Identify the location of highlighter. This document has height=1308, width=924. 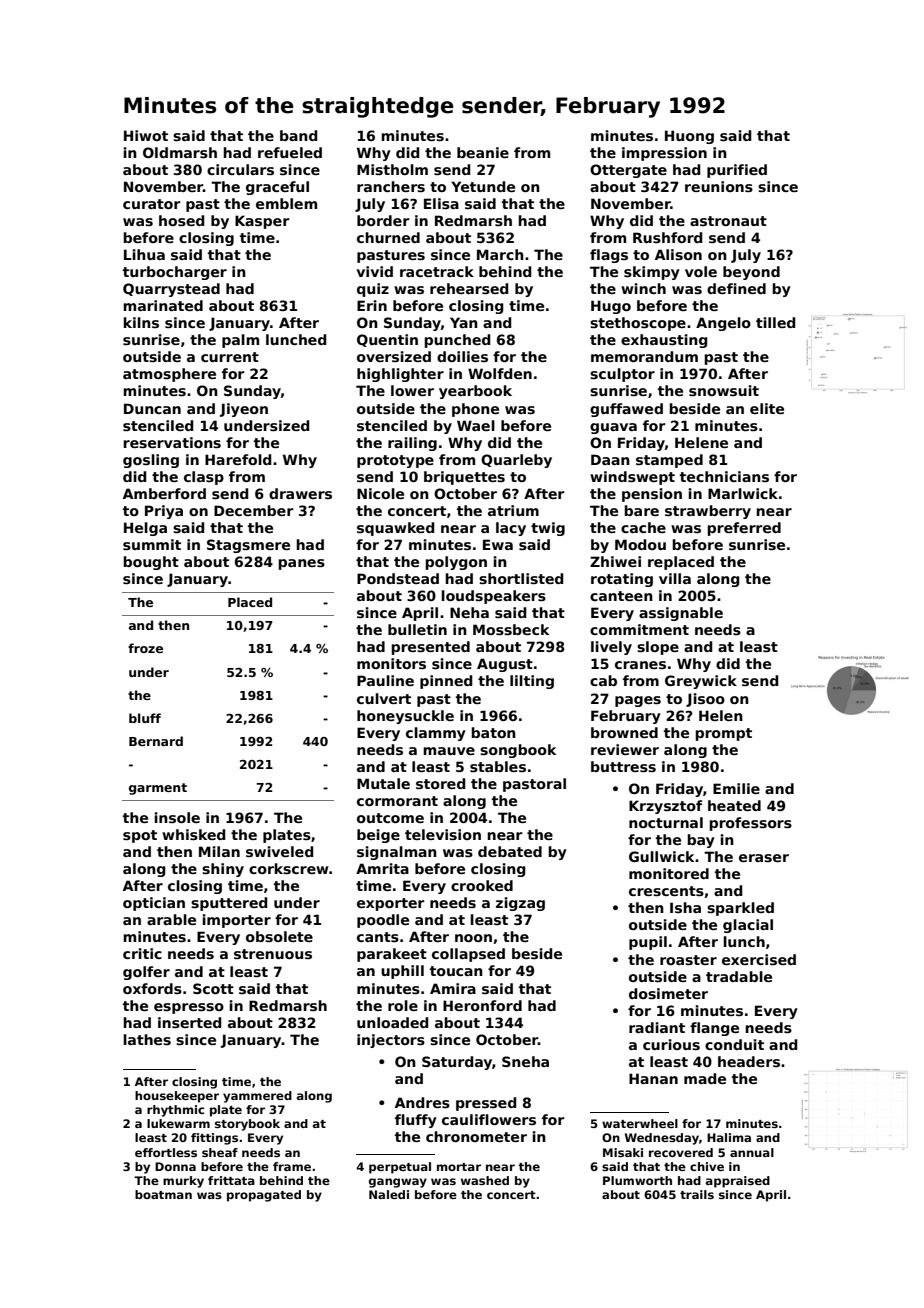
(400, 375).
